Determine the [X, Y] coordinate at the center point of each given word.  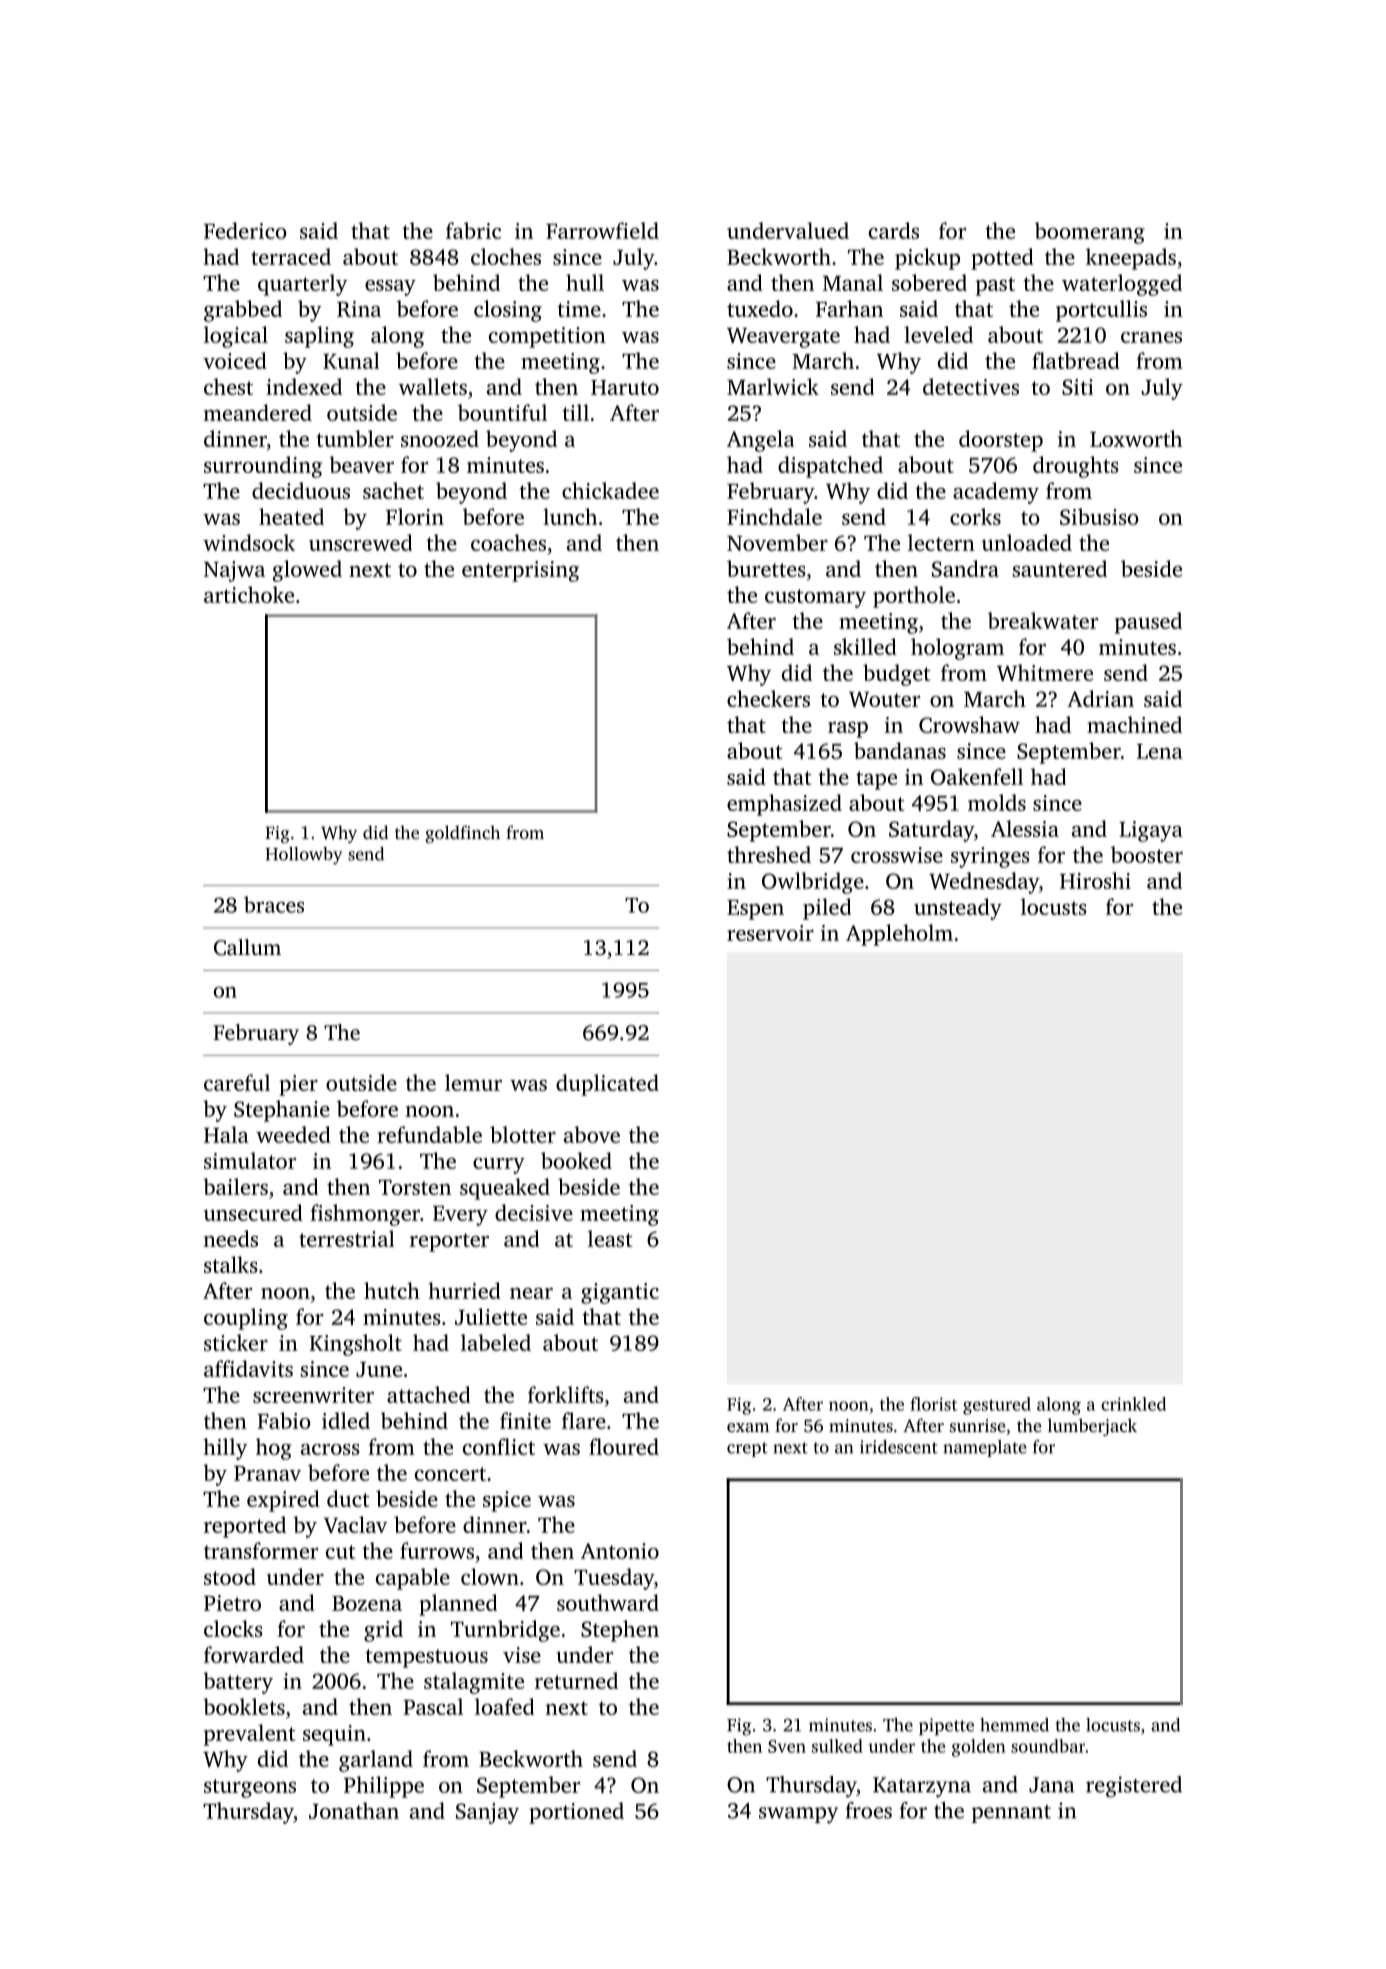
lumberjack [1092, 1427]
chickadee [610, 490]
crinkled [1133, 1404]
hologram [957, 649]
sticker [236, 1342]
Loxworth [1136, 438]
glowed [307, 571]
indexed [304, 386]
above [592, 1134]
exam [748, 1427]
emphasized [784, 805]
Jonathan [354, 1810]
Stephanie [282, 1111]
